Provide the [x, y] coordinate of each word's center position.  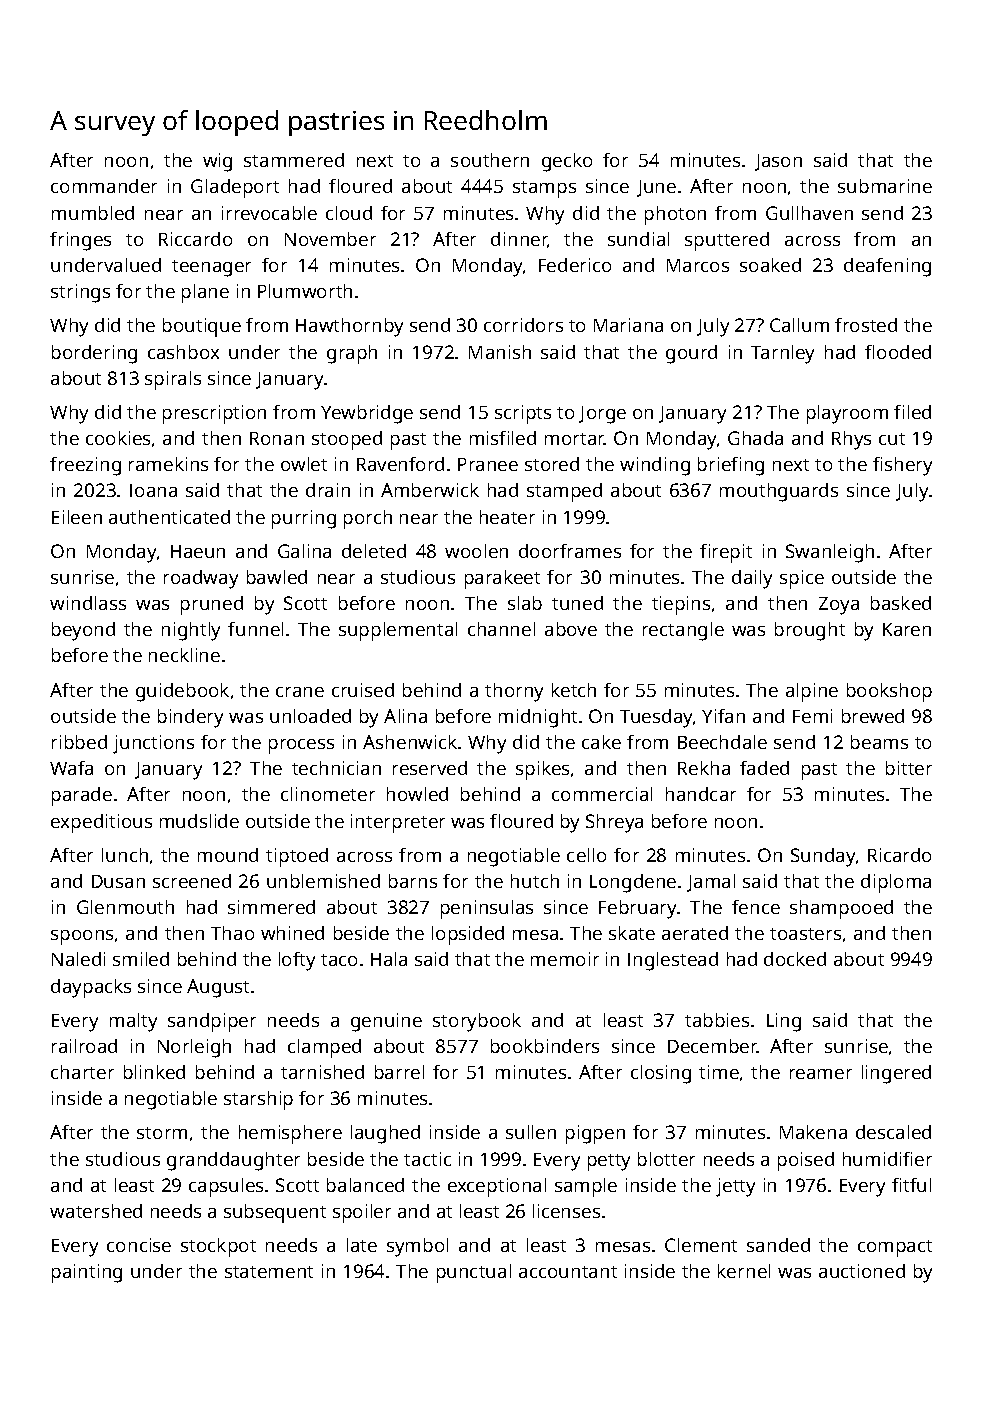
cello [586, 855]
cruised [363, 690]
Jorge [602, 415]
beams [879, 742]
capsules [226, 1187]
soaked [770, 265]
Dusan [118, 881]
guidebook [182, 692]
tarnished [322, 1072]
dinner [519, 240]
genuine [386, 1022]
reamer [821, 1074]
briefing [731, 466]
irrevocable [269, 213]
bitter [909, 768]
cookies [118, 438]
